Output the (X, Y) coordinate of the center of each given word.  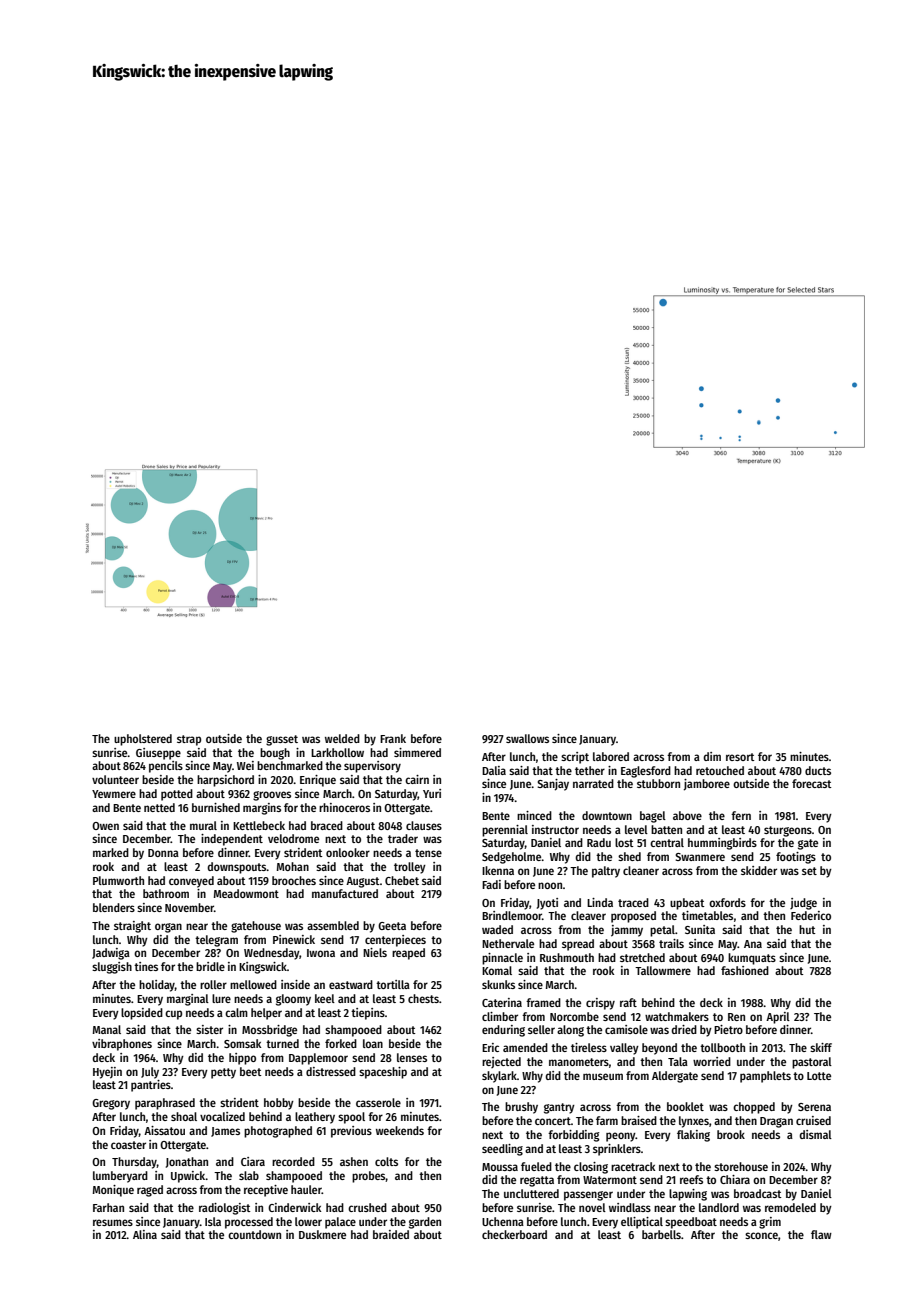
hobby (279, 1104)
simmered (417, 752)
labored (611, 756)
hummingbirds (722, 844)
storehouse (741, 1166)
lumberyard (120, 1177)
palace (340, 1223)
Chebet (402, 880)
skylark (499, 1077)
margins (262, 809)
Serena (814, 1107)
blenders (114, 907)
